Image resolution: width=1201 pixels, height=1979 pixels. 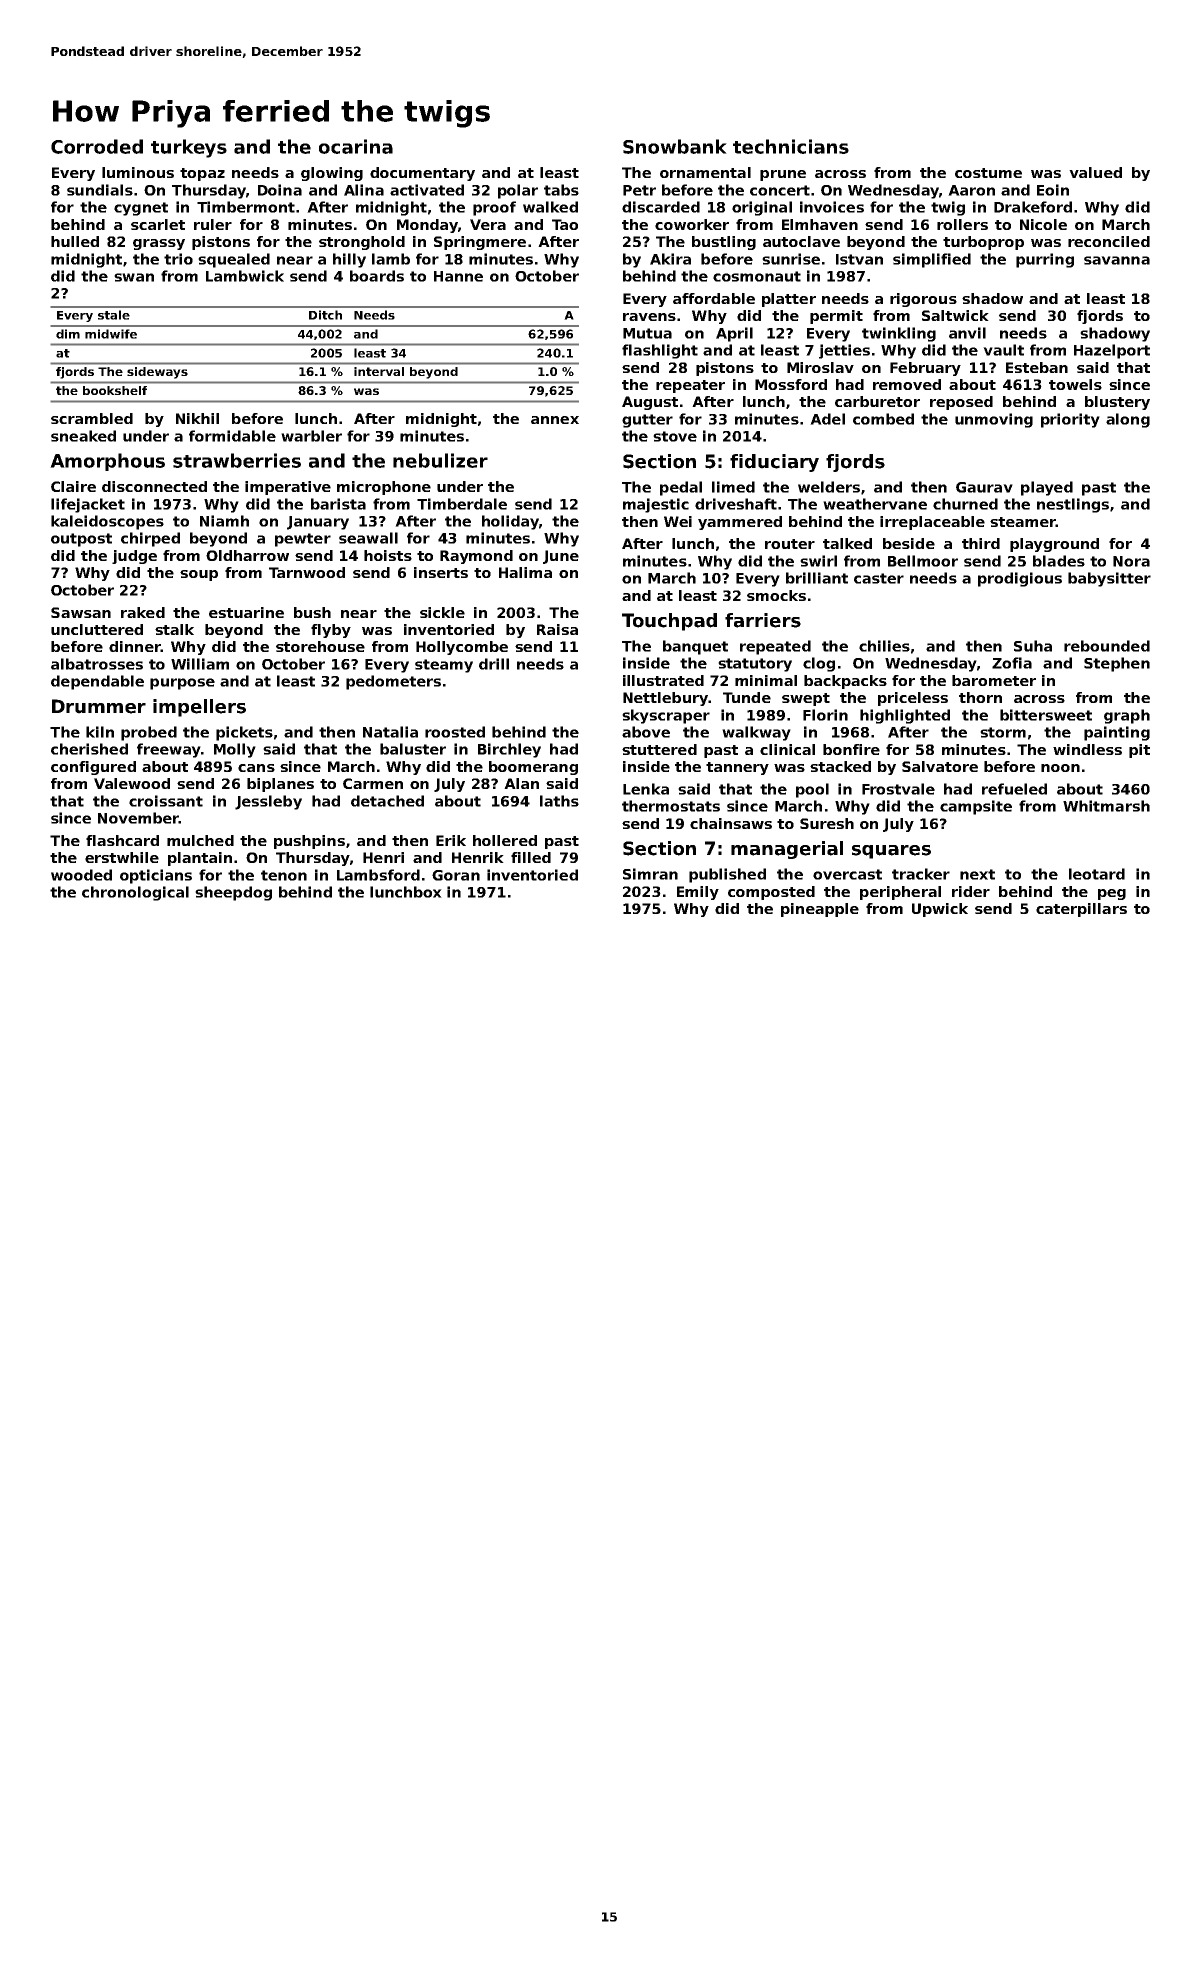 What do you see at coordinates (988, 173) in the screenshot?
I see `costume` at bounding box center [988, 173].
